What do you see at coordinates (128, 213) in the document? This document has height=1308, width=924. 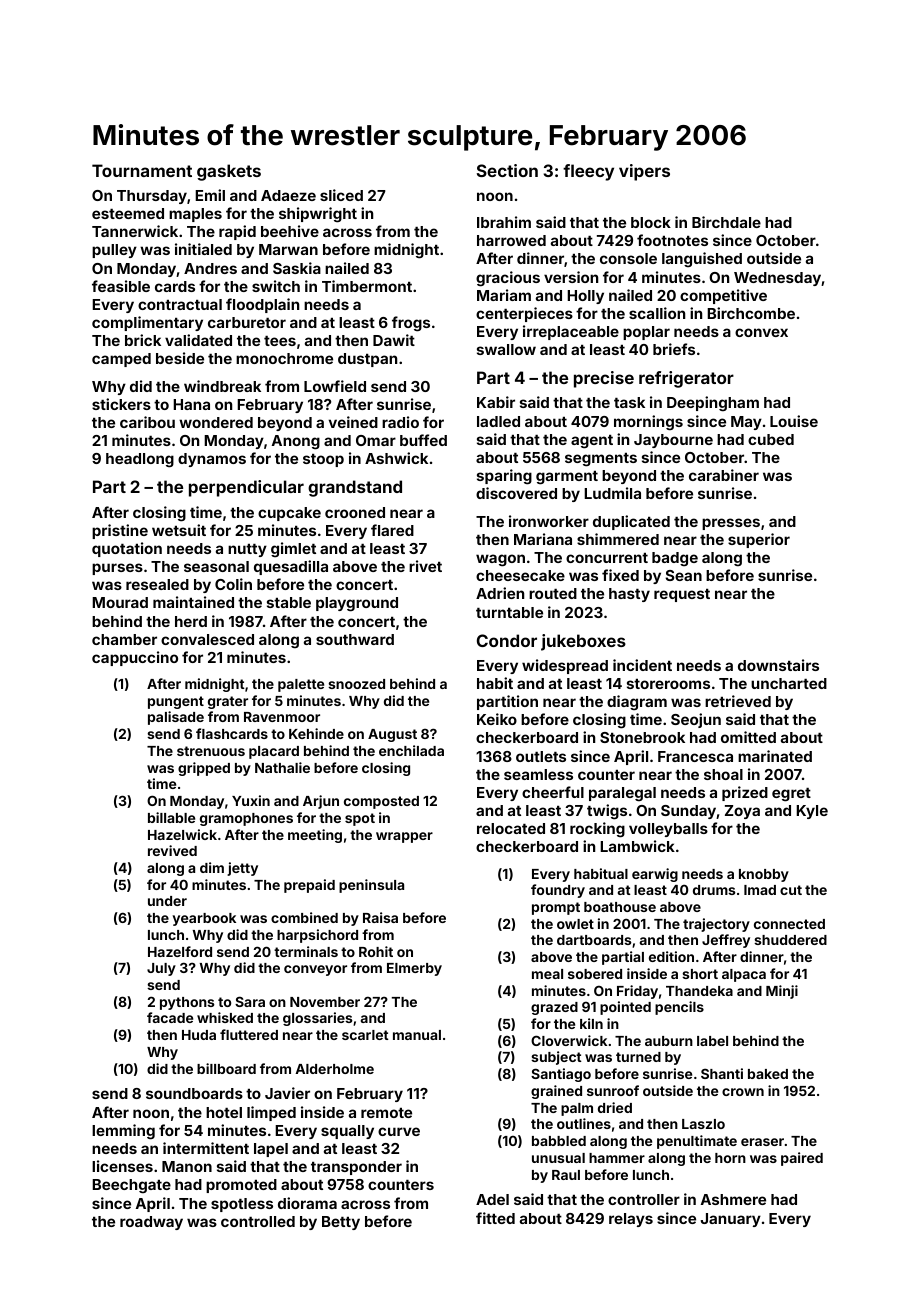 I see `esteemed` at bounding box center [128, 213].
